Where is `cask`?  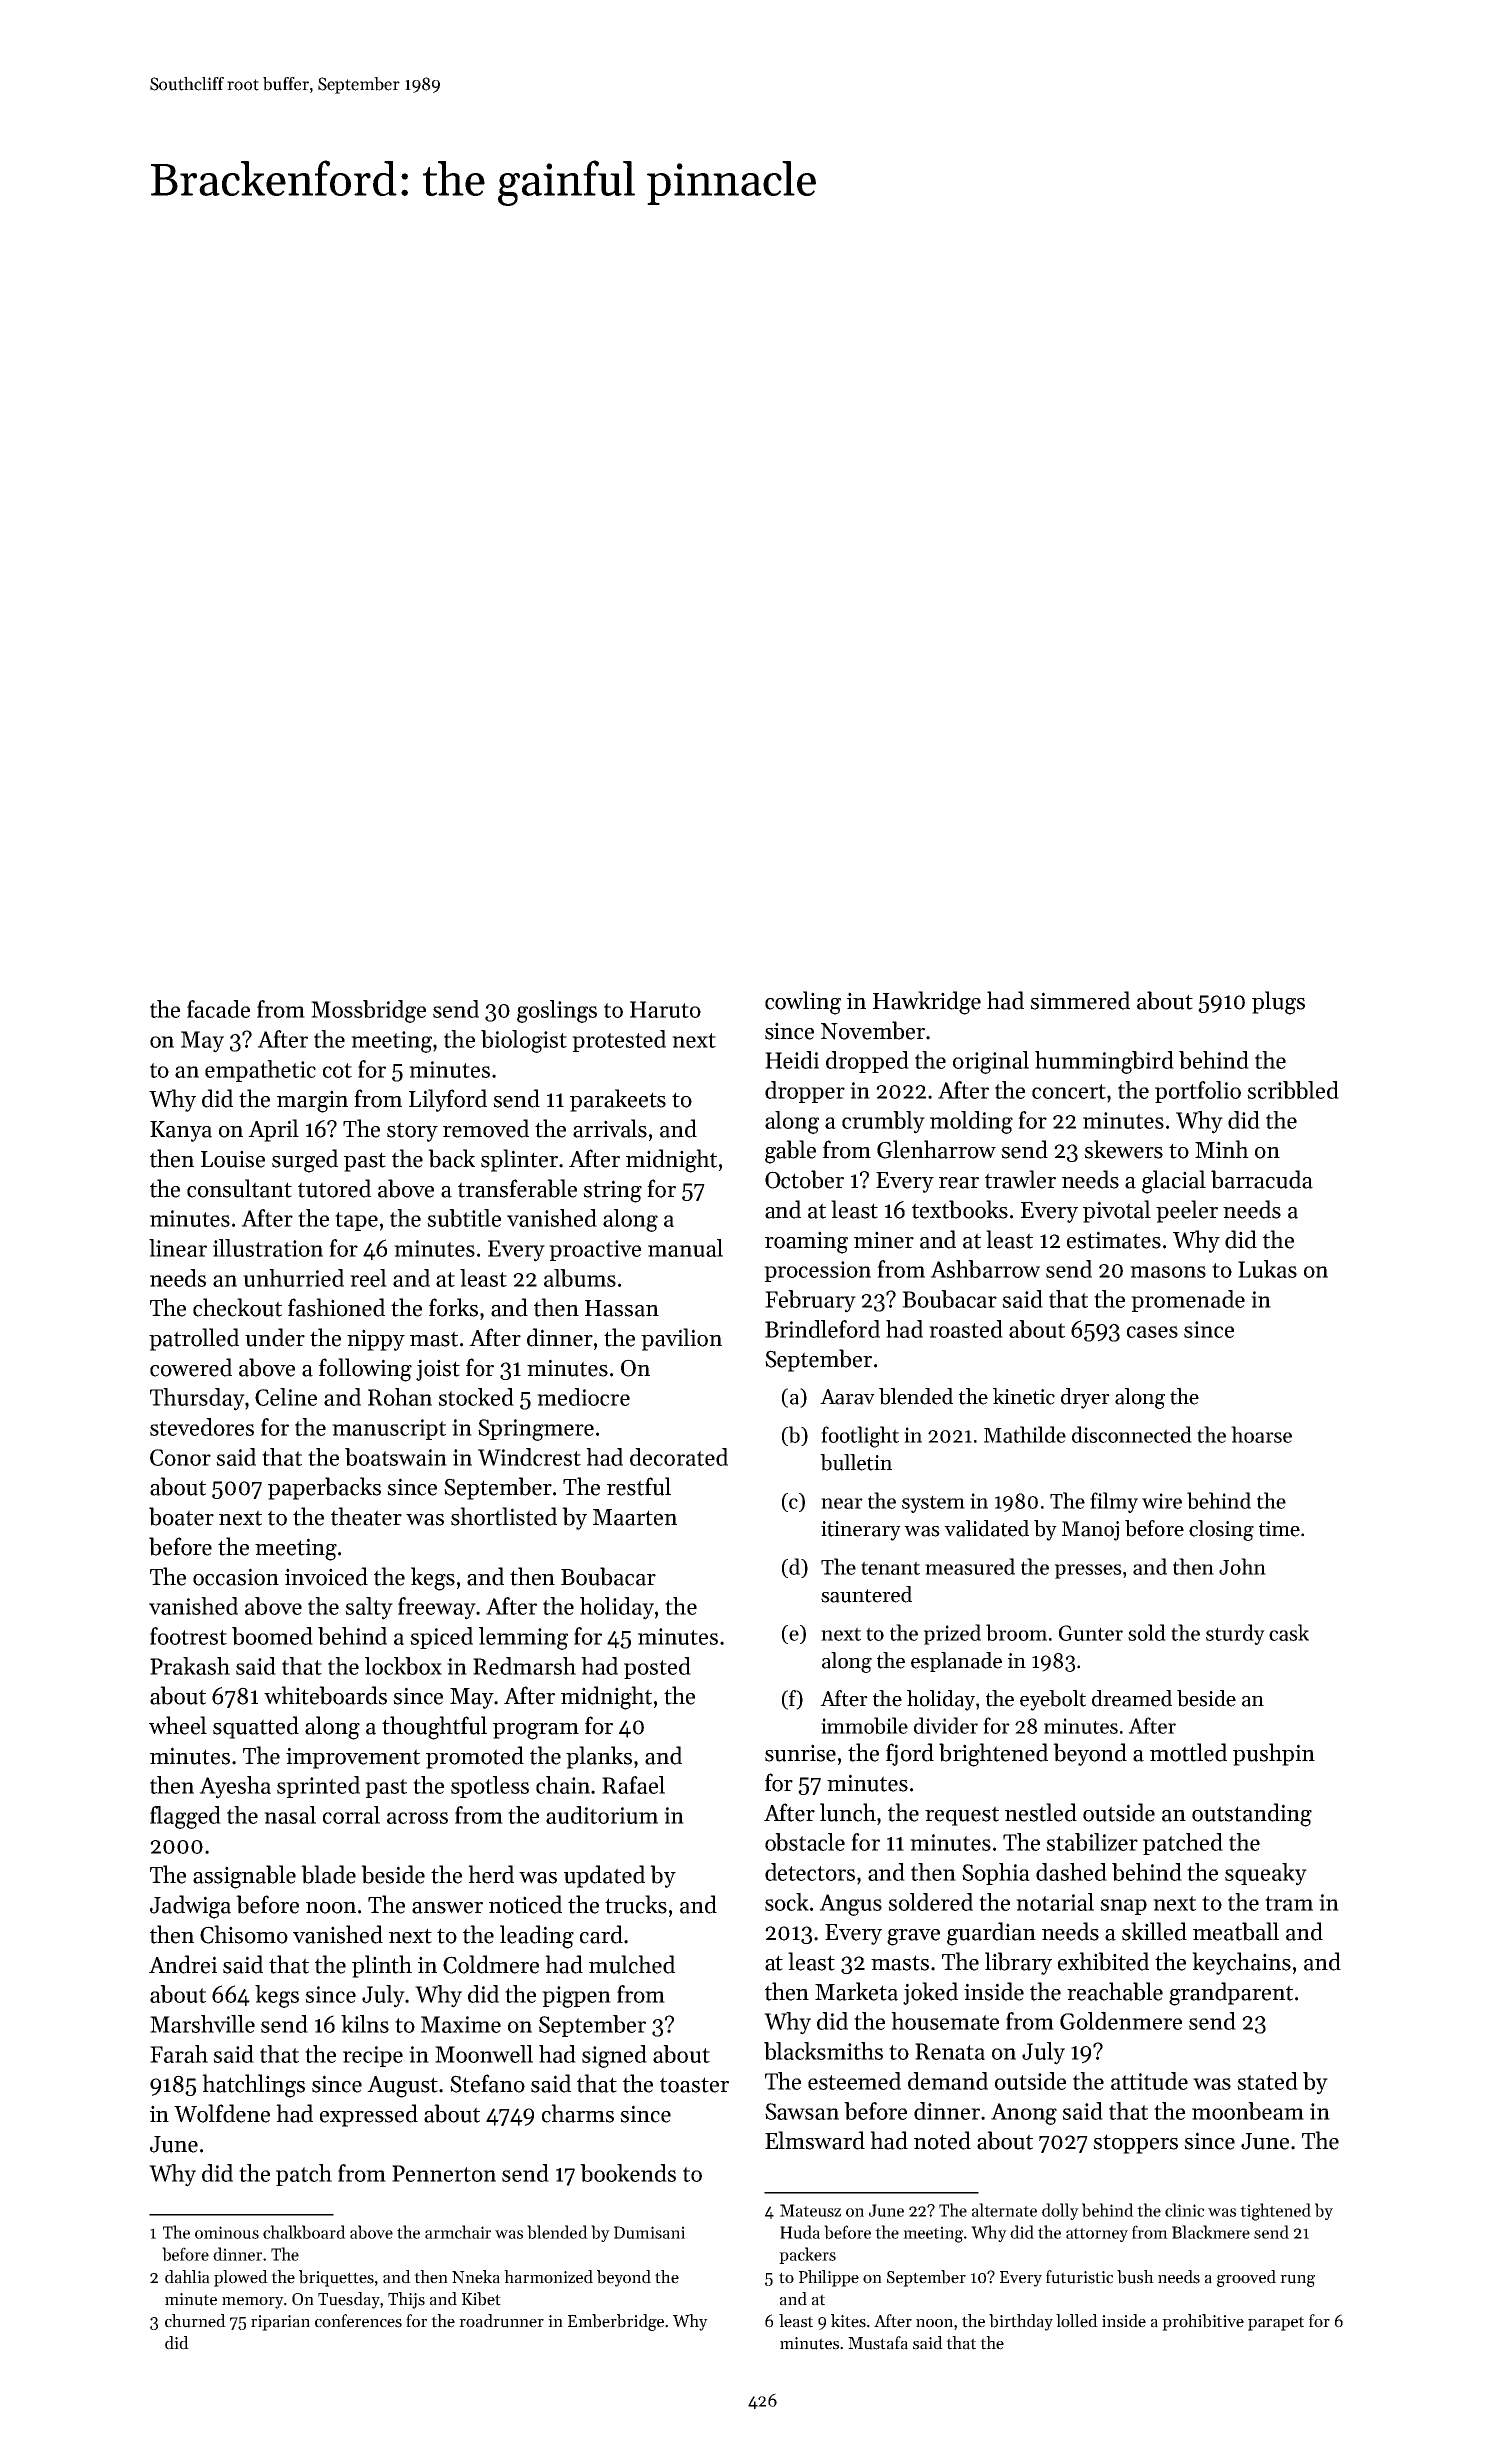 cask is located at coordinates (1289, 1632).
